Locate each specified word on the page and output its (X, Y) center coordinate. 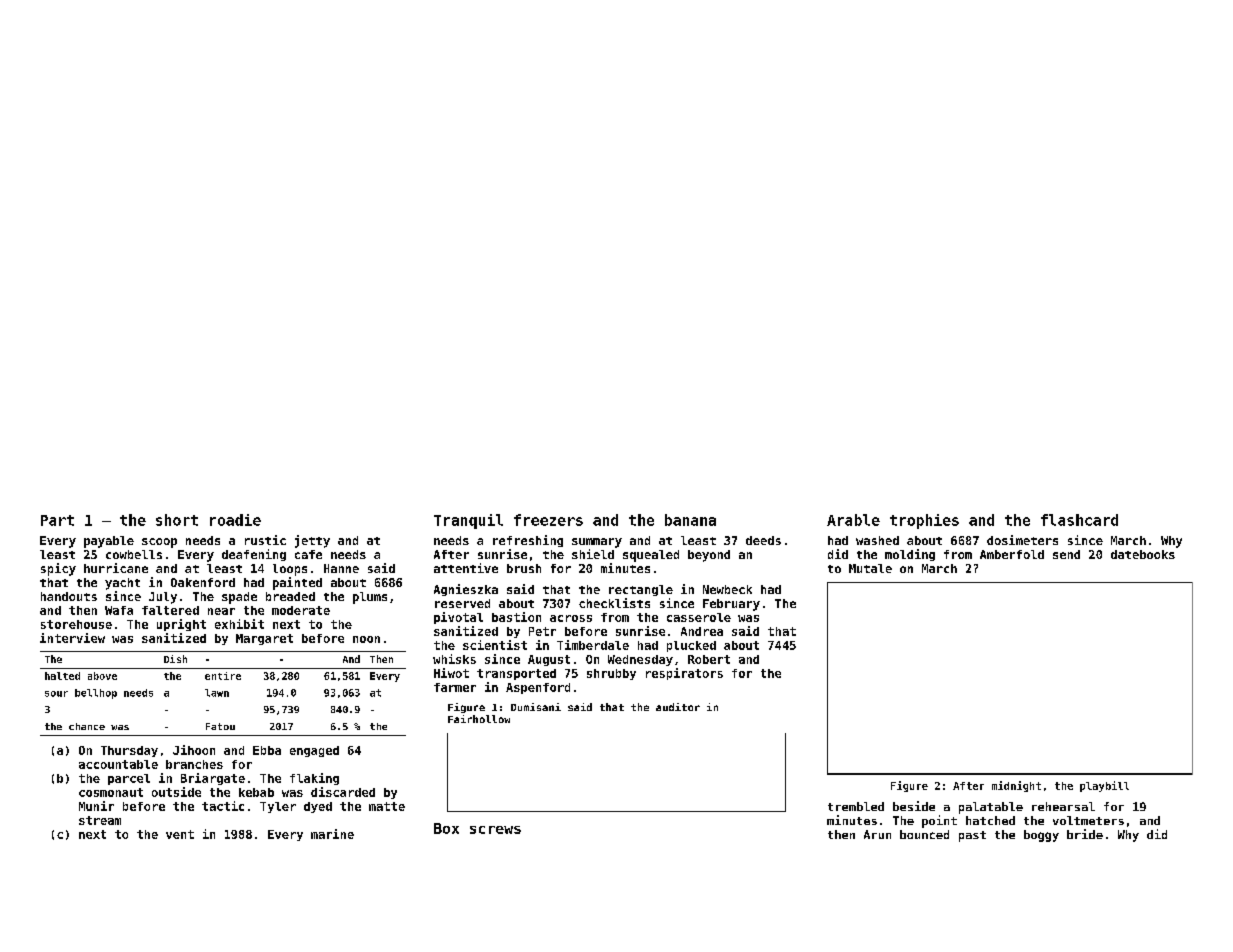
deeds (763, 540)
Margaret (264, 639)
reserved (462, 603)
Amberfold (1012, 554)
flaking (314, 779)
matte (387, 806)
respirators (684, 674)
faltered (170, 610)
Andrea (702, 631)
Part (57, 520)
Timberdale (593, 645)
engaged (314, 751)
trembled (856, 806)
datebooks (1143, 554)
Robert (709, 659)
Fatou (220, 726)
